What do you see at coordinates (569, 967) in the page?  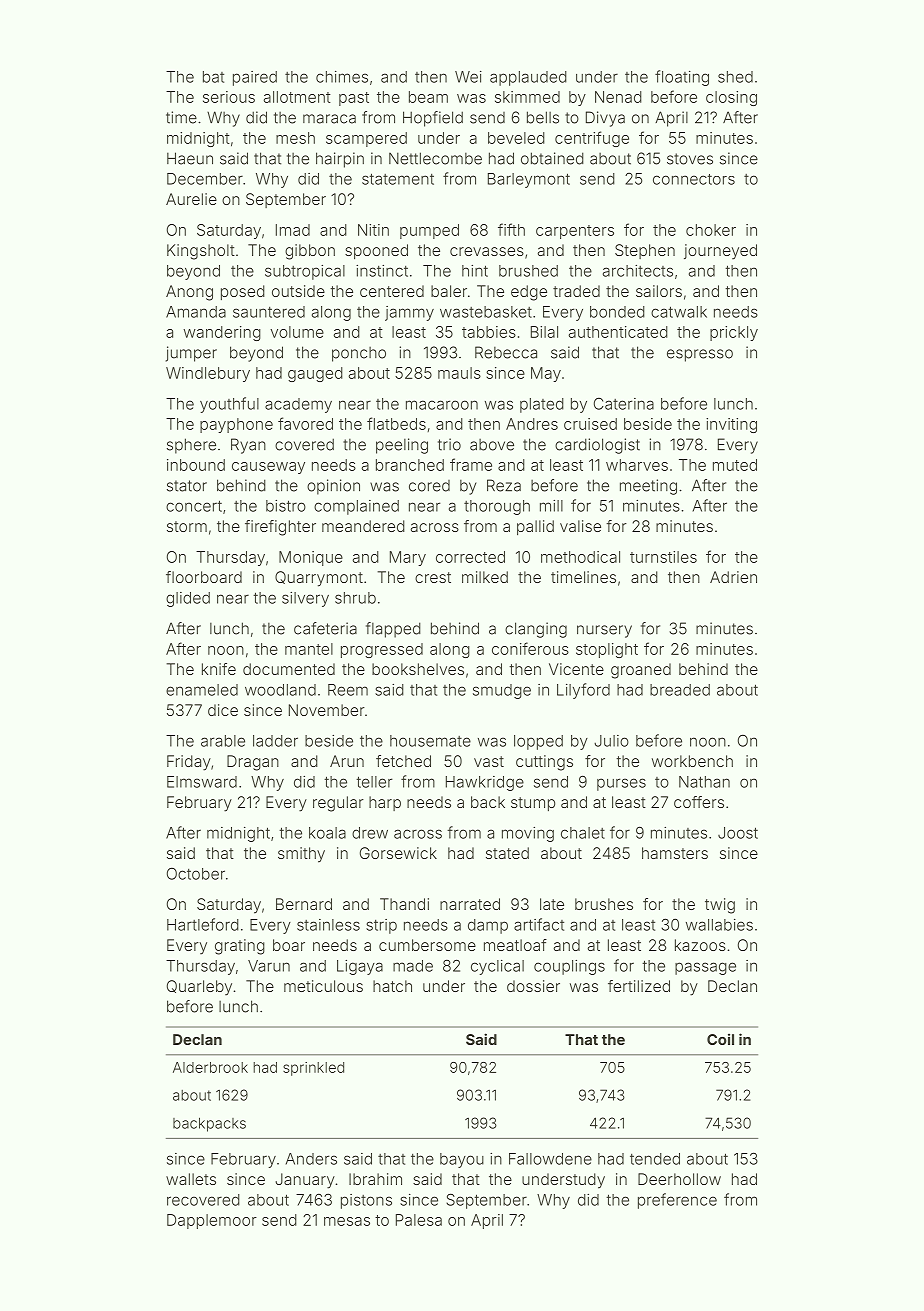 I see `couplings` at bounding box center [569, 967].
